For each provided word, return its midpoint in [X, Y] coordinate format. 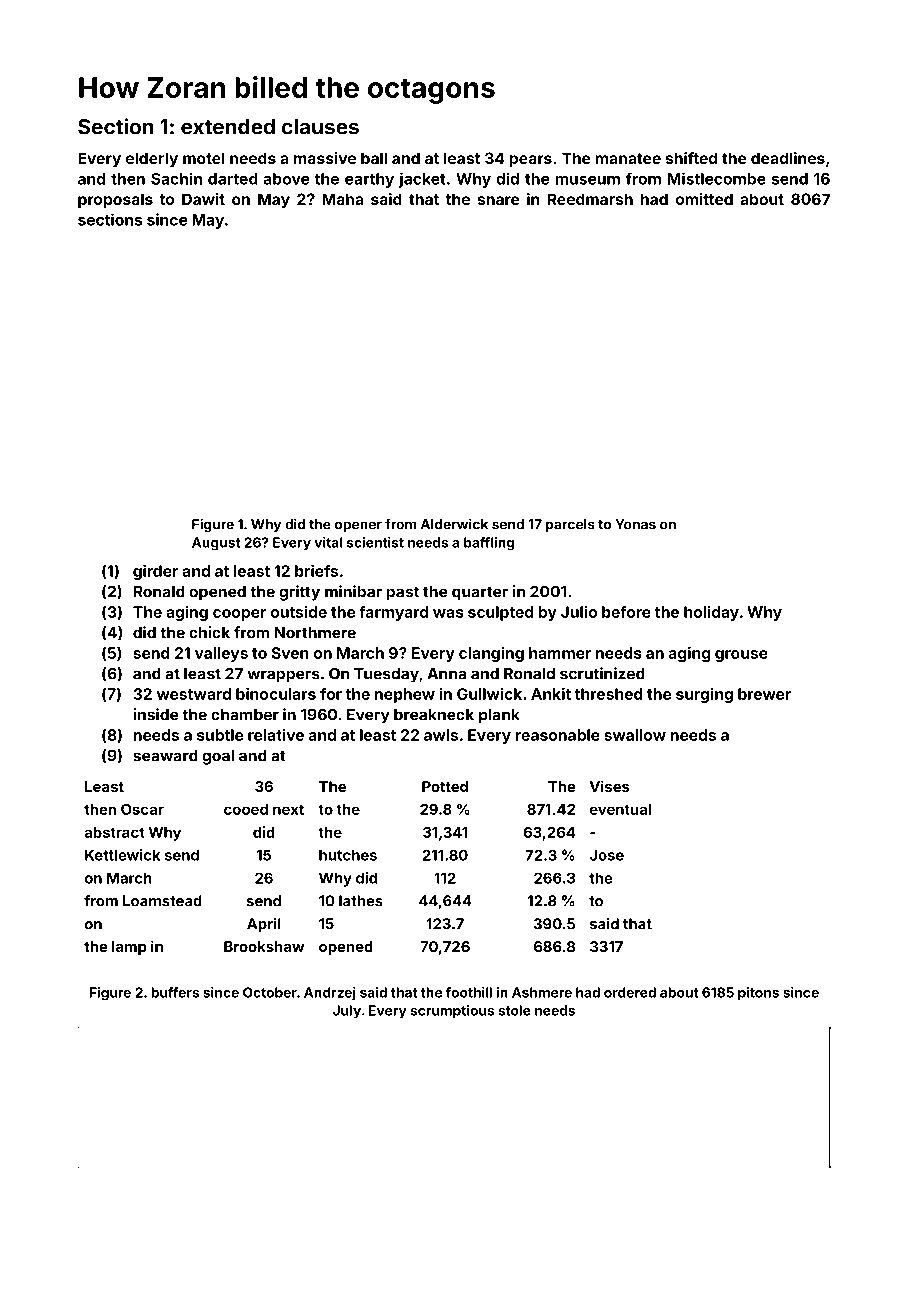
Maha [342, 199]
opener [358, 526]
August [216, 543]
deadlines [788, 158]
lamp [129, 948]
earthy [369, 180]
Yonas [635, 524]
